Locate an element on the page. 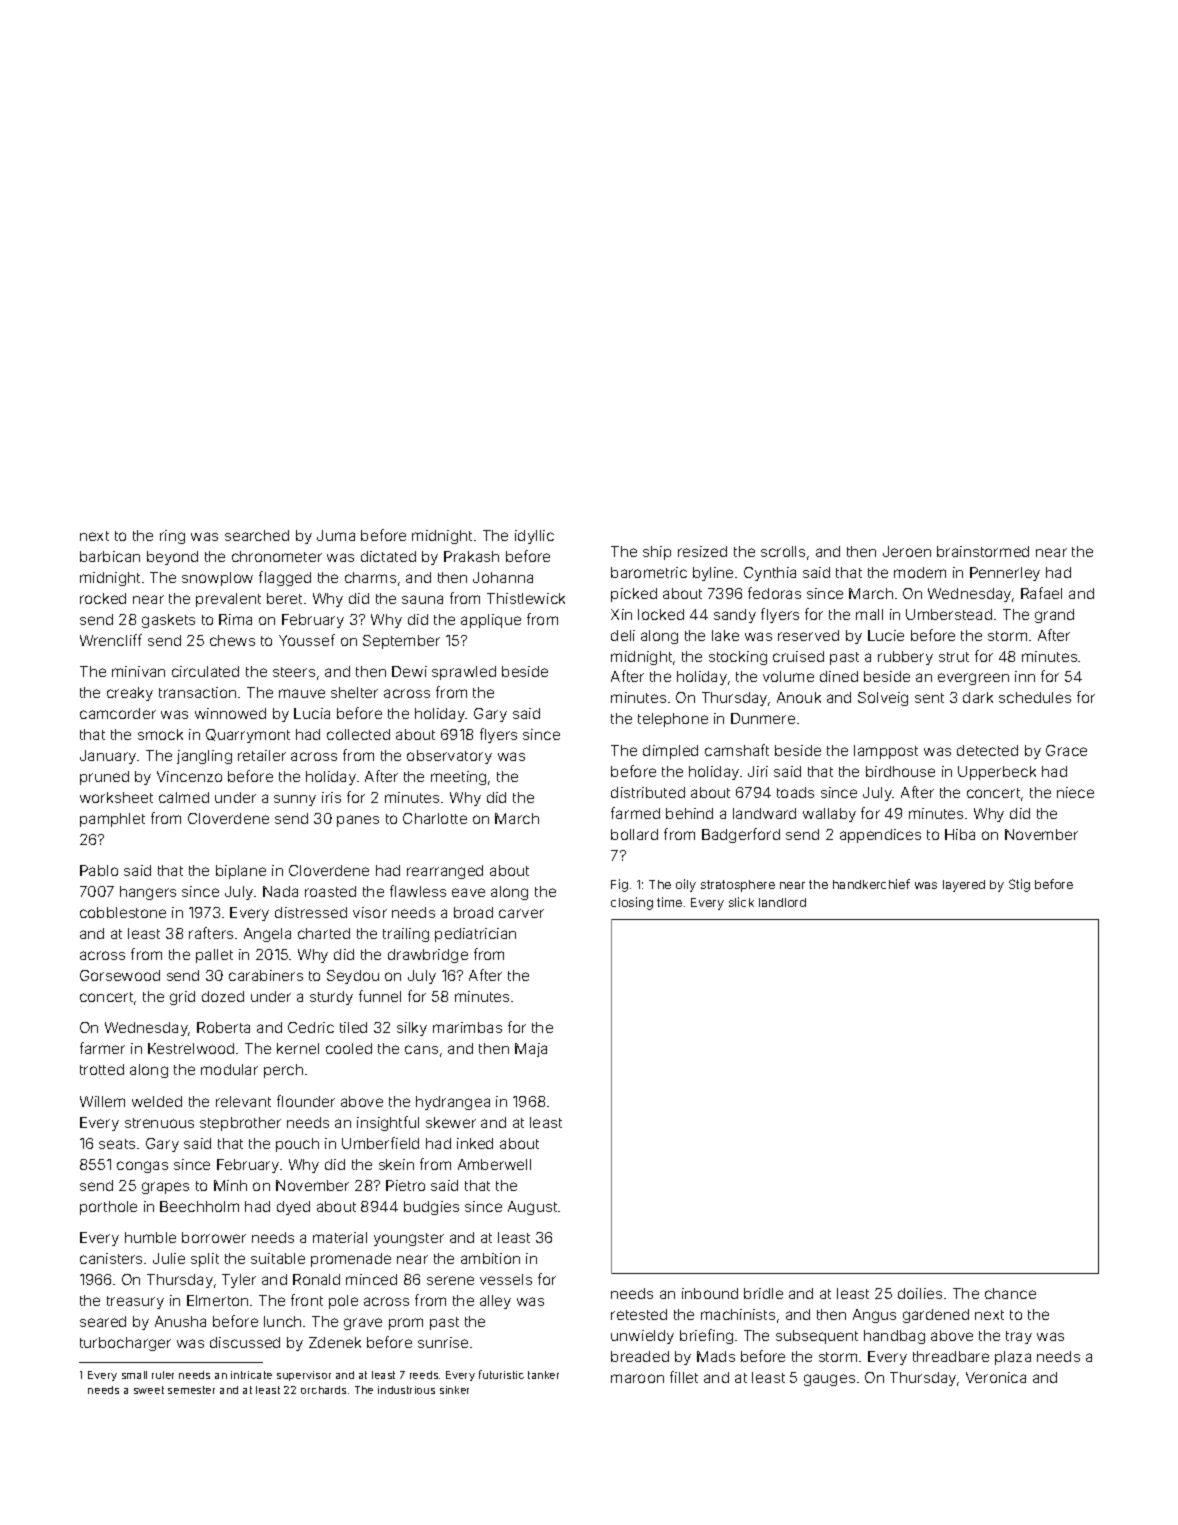 The image size is (1178, 1525). Pietro is located at coordinates (405, 1185).
